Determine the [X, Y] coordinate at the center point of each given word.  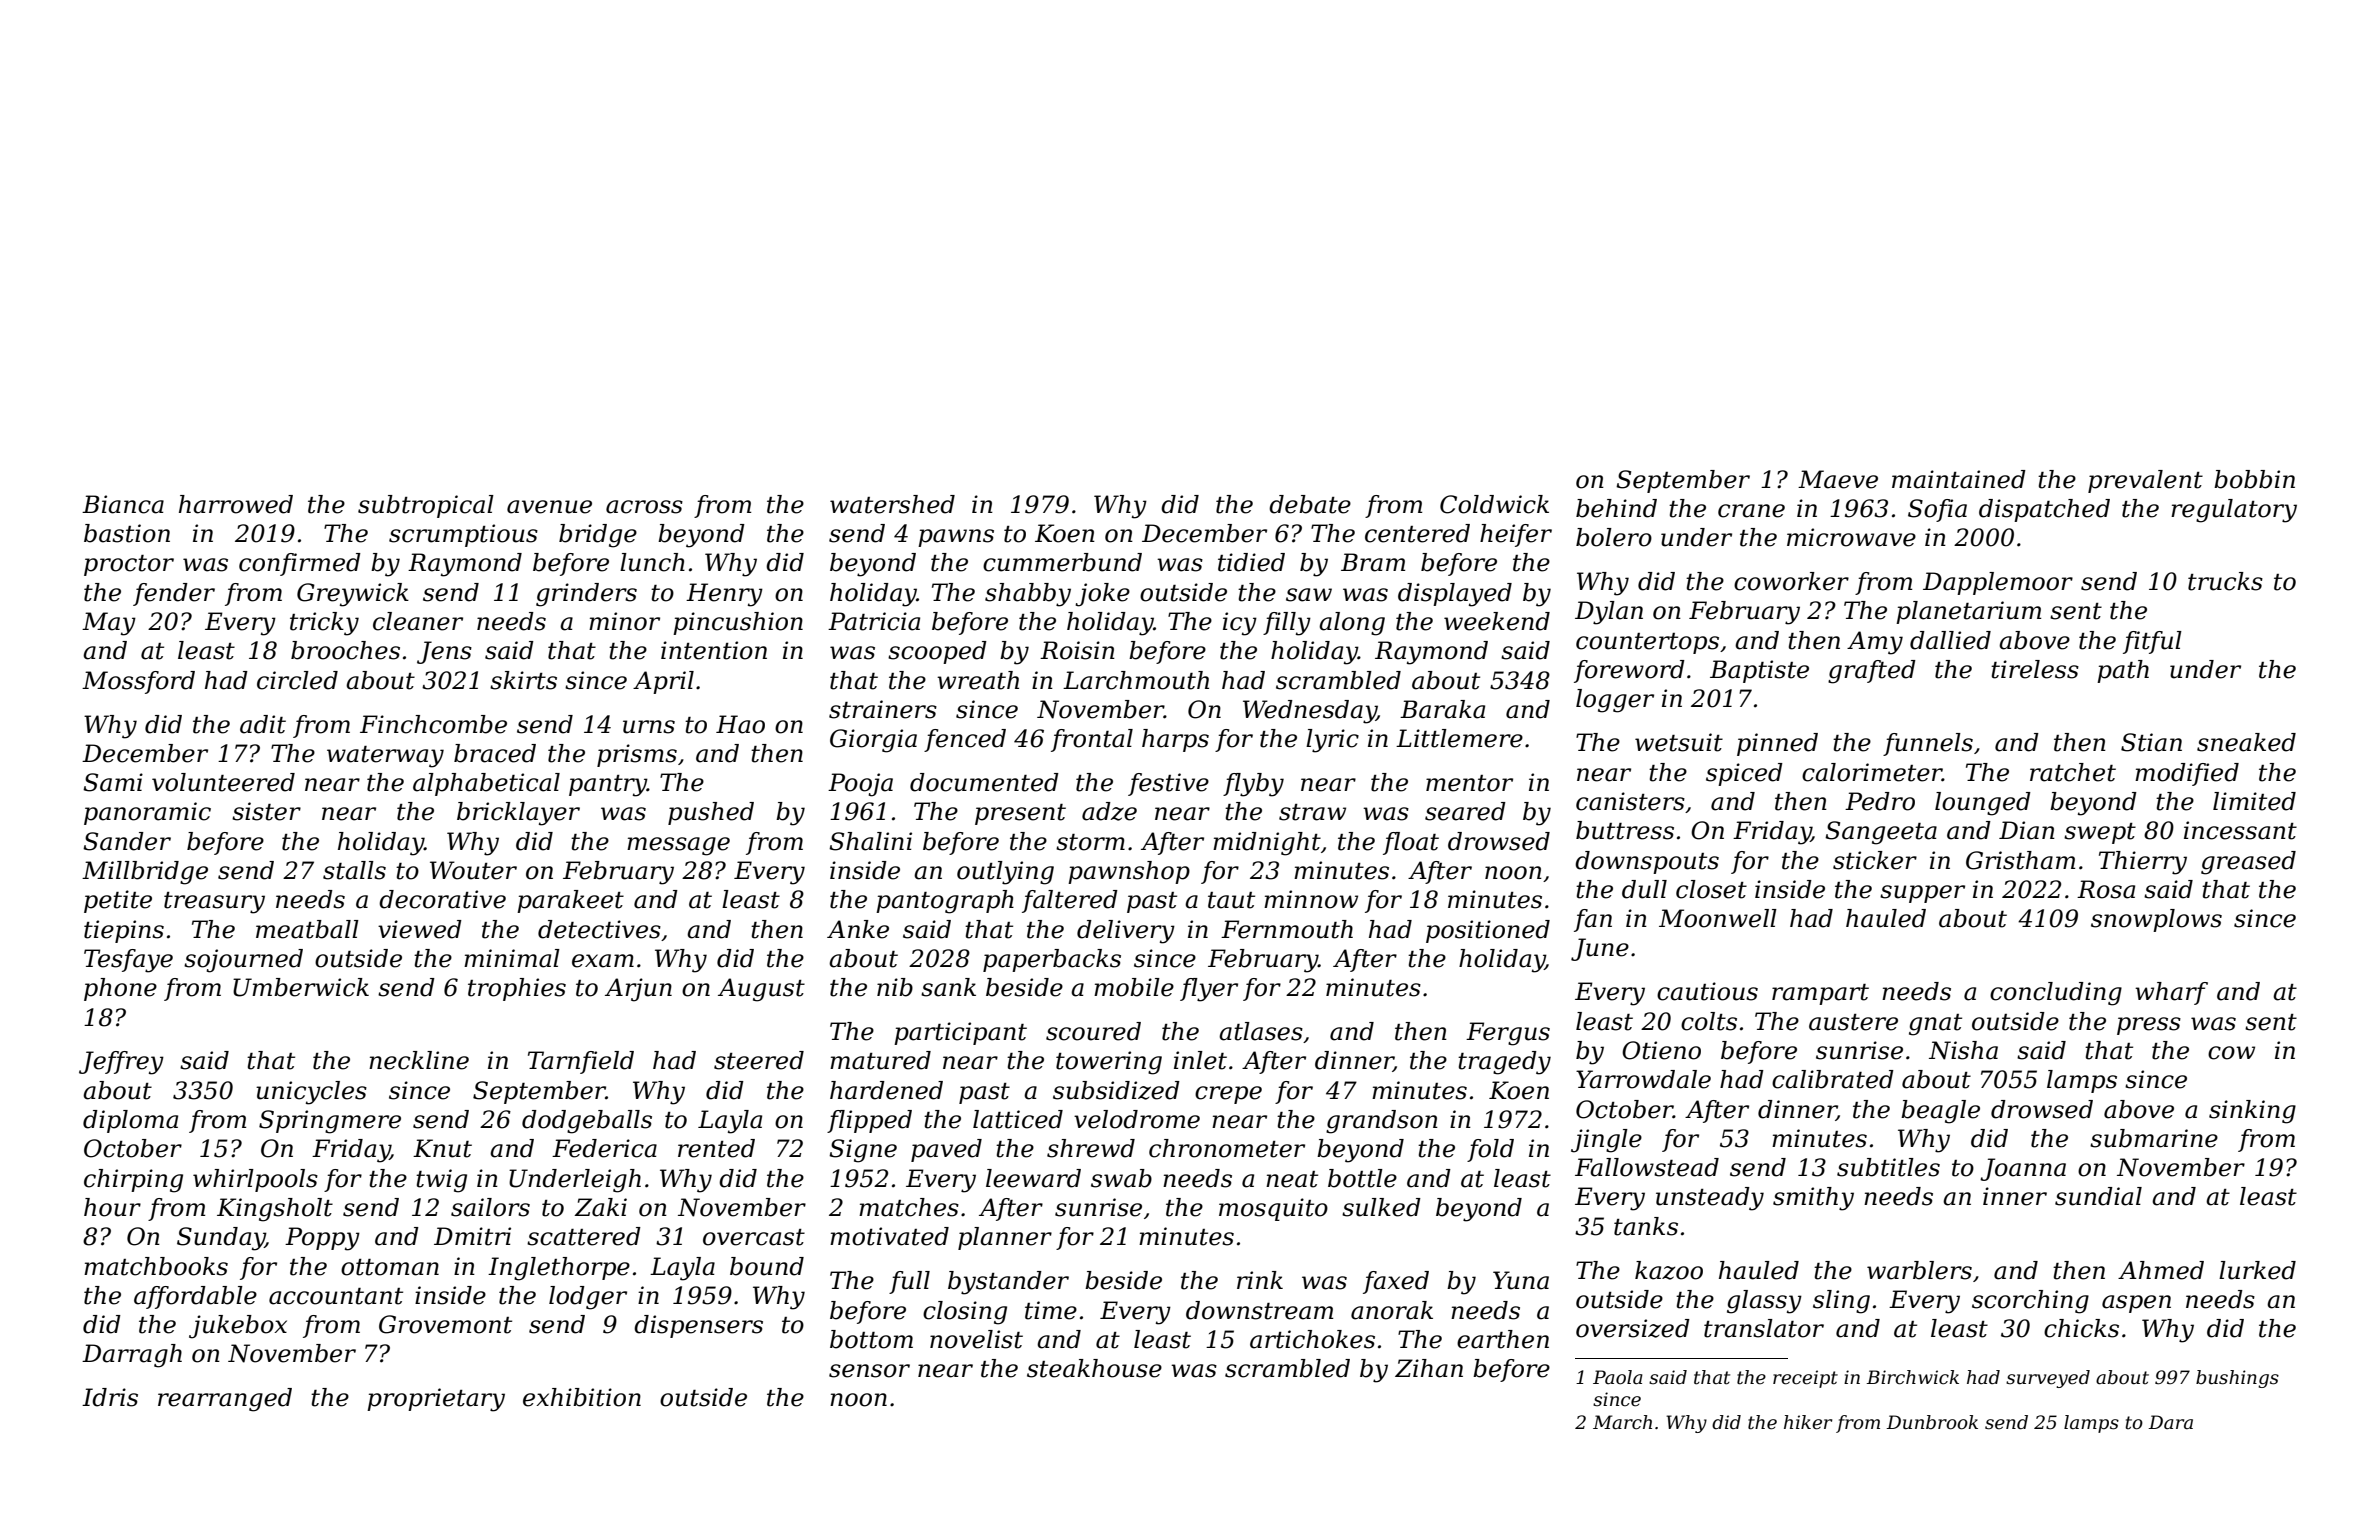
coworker [1791, 581]
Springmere [330, 1122]
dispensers [698, 1326]
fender [174, 594]
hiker [1808, 1422]
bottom [871, 1339]
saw [1309, 595]
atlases [1261, 1031]
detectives [599, 929]
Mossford [138, 682]
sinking [2252, 1112]
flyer [1209, 990]
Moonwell [1718, 918]
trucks [2225, 581]
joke [1103, 595]
